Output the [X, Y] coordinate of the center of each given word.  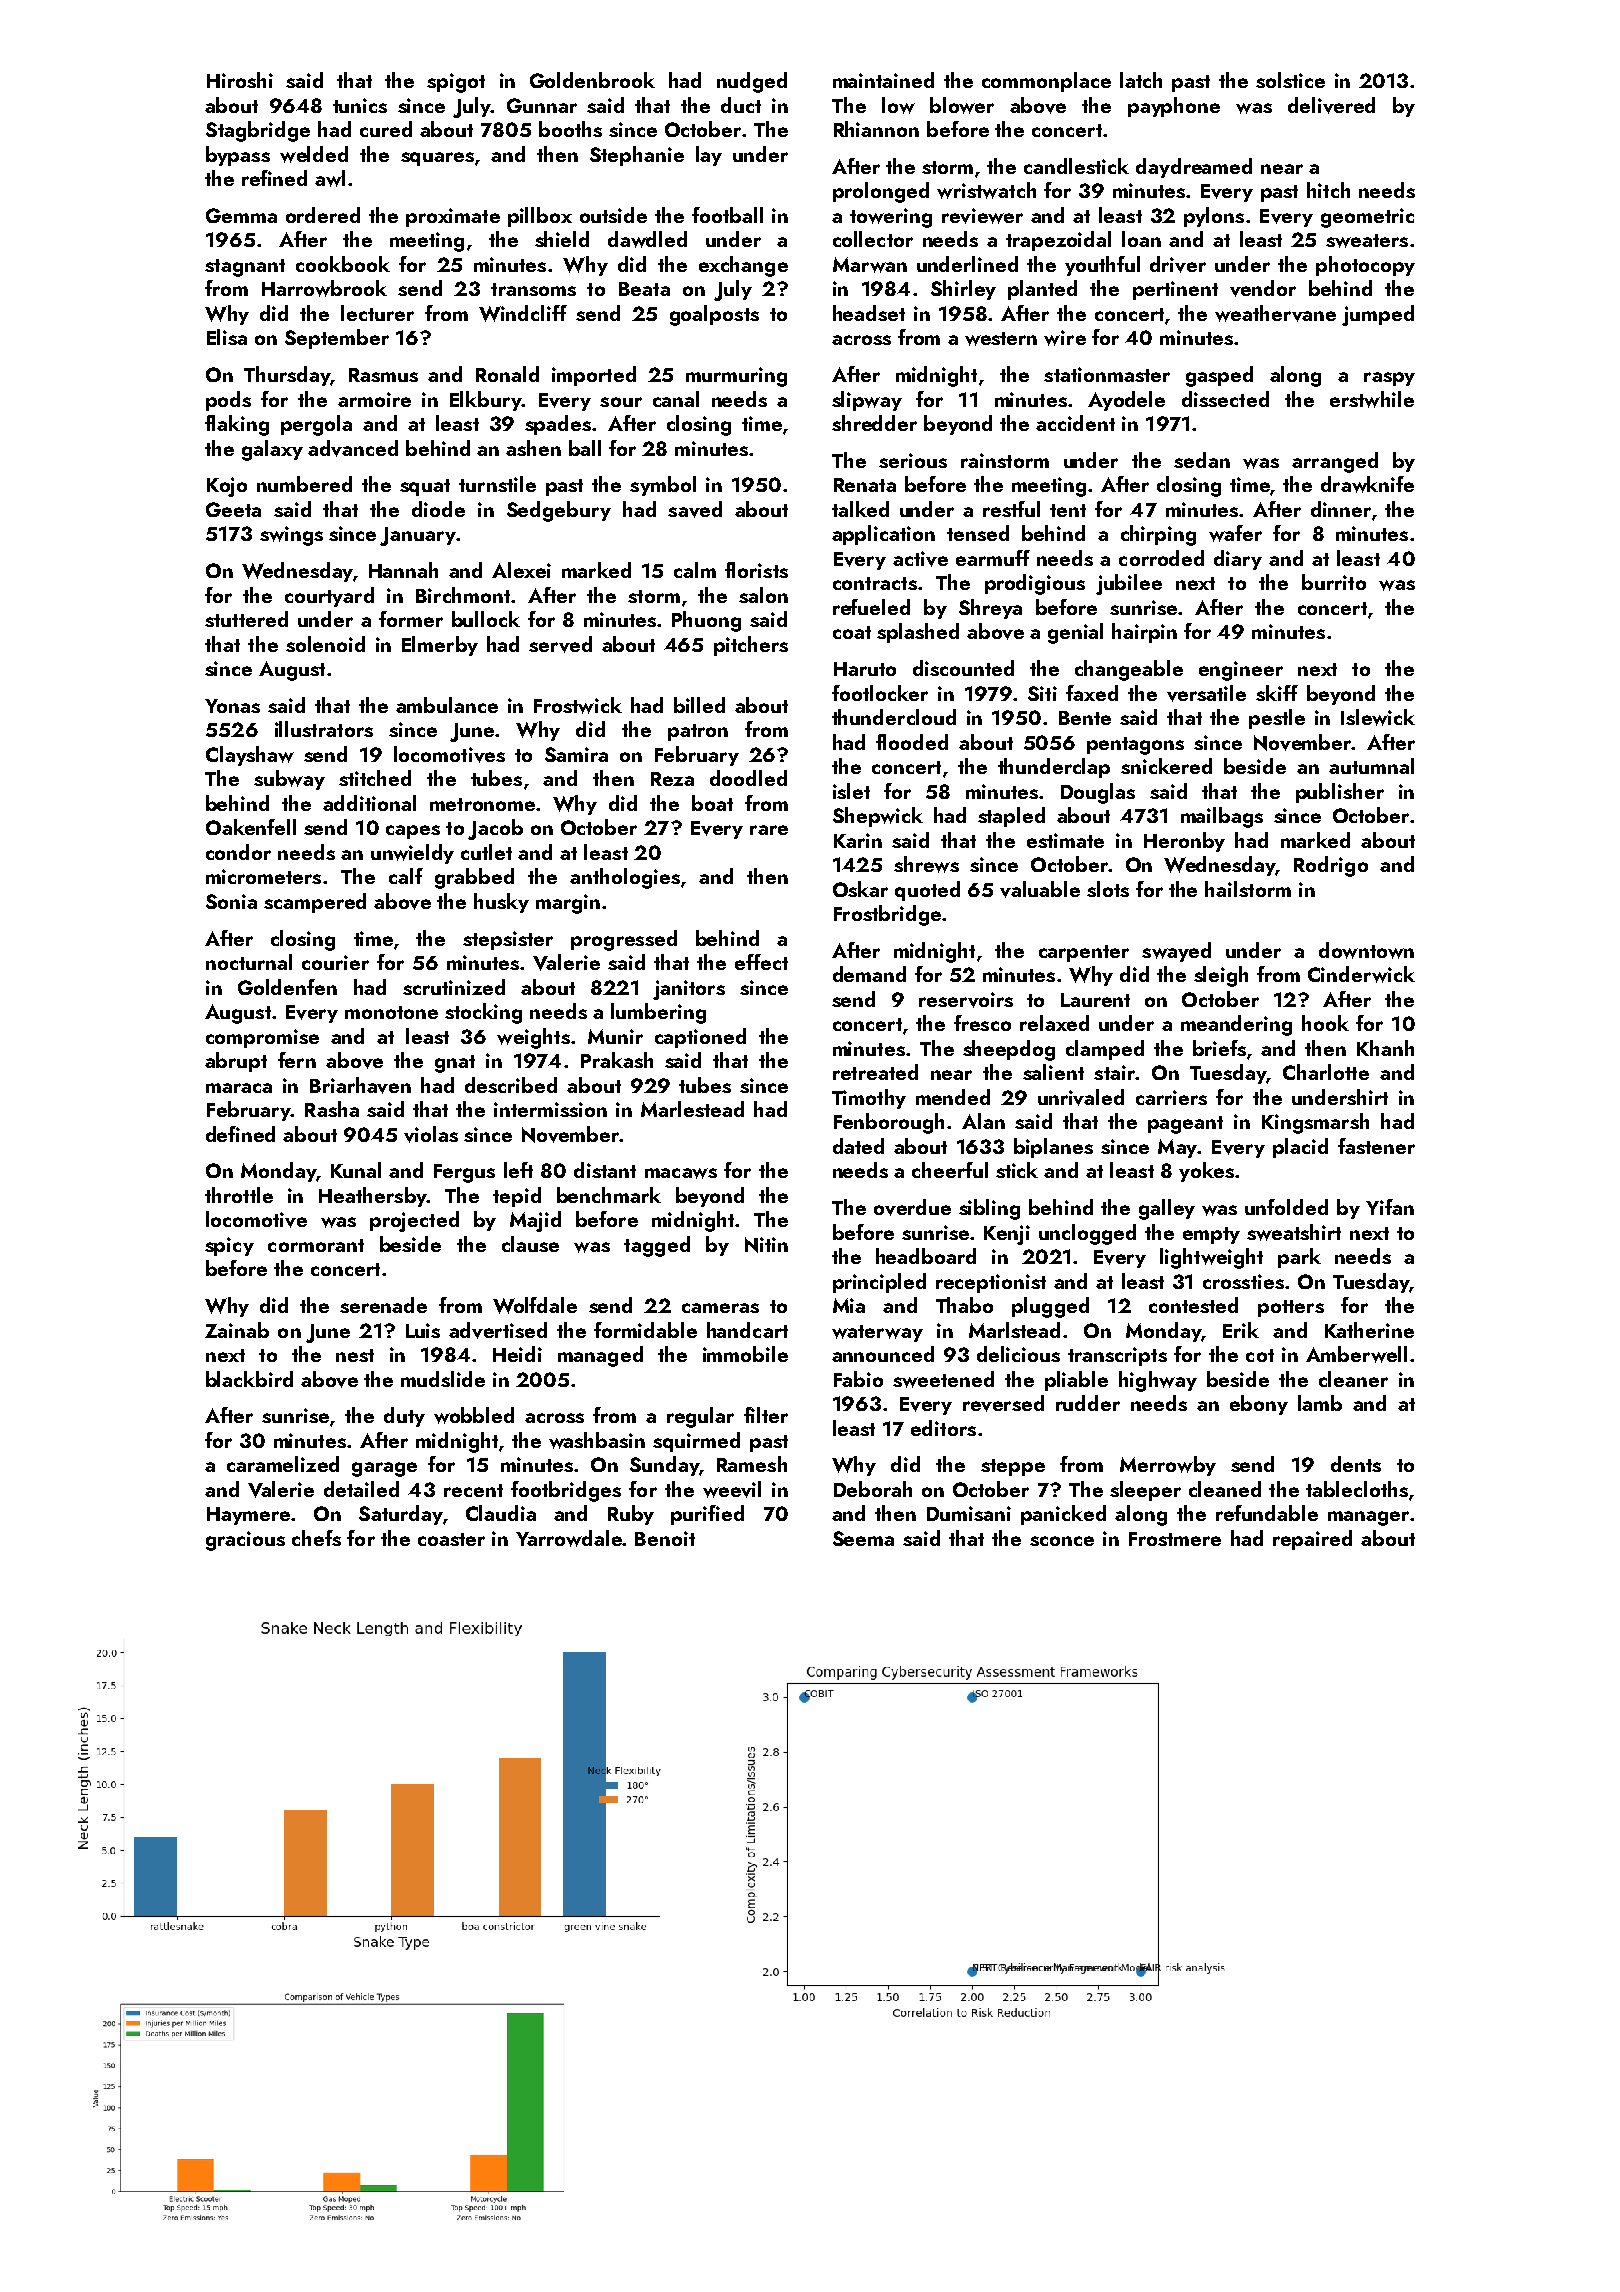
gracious [245, 1541]
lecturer [377, 313]
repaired [1312, 1540]
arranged [1335, 462]
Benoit [665, 1538]
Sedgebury [559, 511]
